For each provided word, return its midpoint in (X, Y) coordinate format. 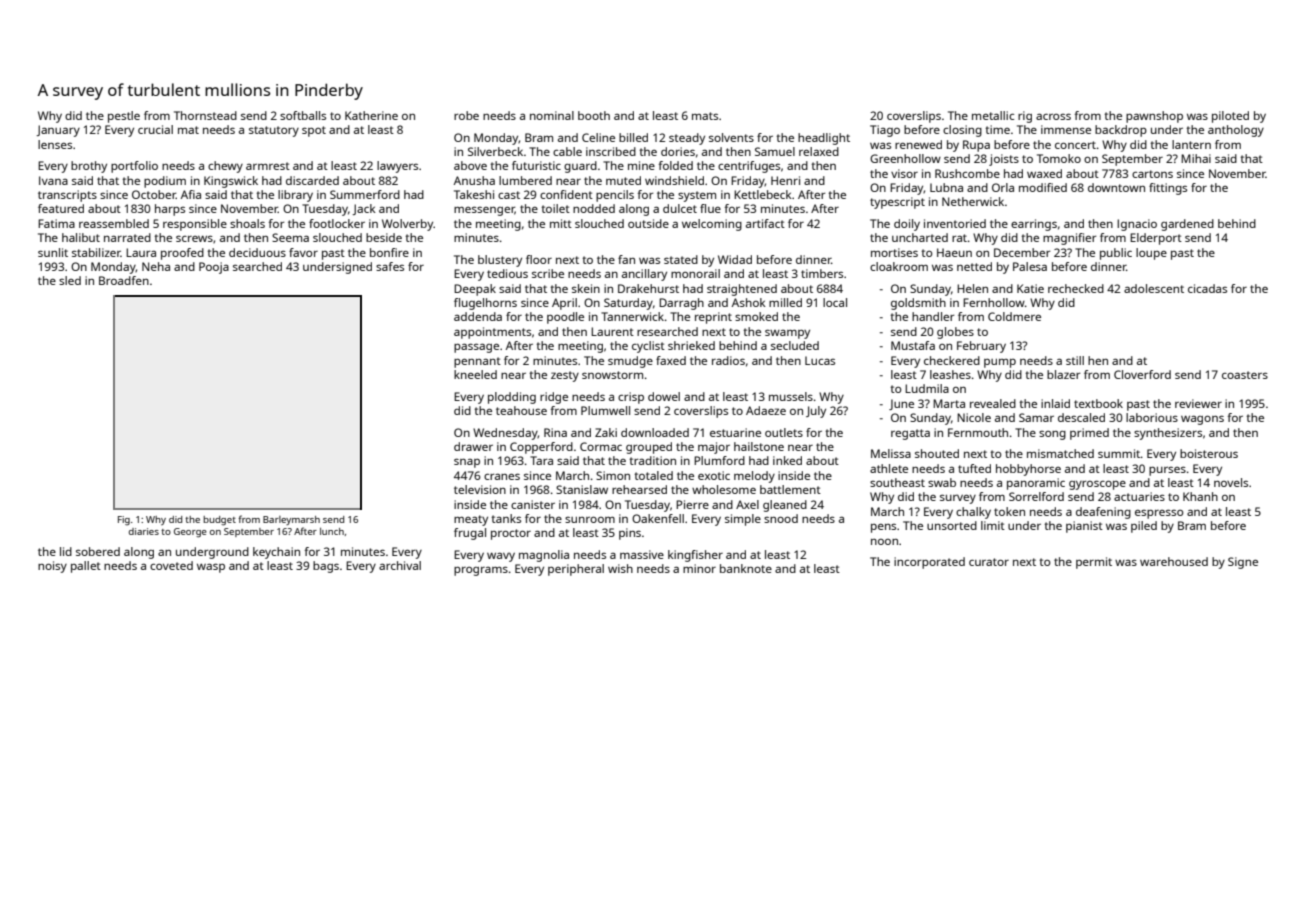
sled (70, 280)
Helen (972, 288)
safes (390, 266)
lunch (332, 531)
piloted (1230, 117)
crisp (631, 398)
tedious (507, 273)
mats (705, 116)
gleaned (785, 506)
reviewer (1198, 403)
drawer (473, 446)
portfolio (134, 167)
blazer (1063, 374)
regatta (910, 434)
